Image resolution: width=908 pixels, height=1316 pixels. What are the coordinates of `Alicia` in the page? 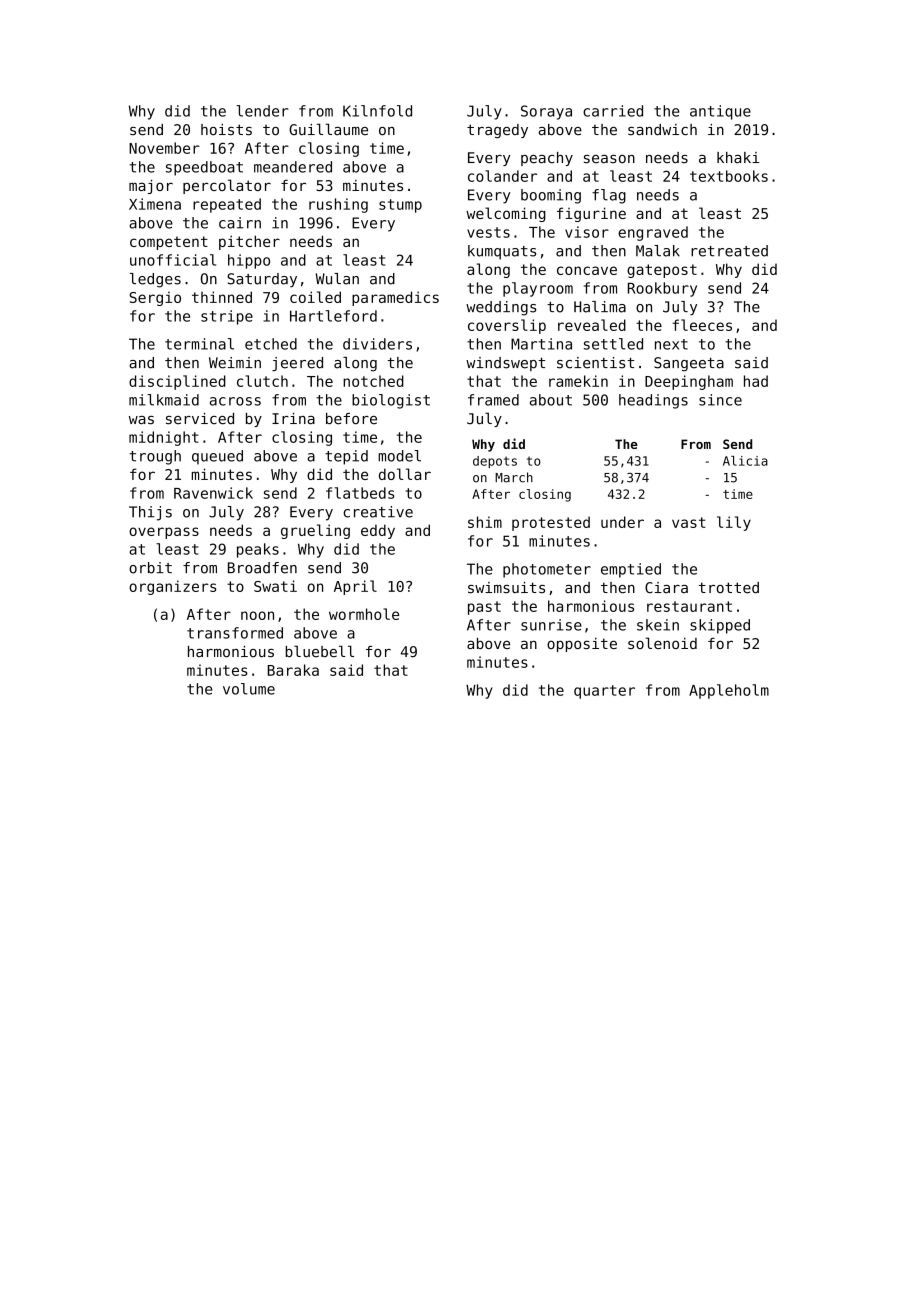 It's located at (745, 461).
